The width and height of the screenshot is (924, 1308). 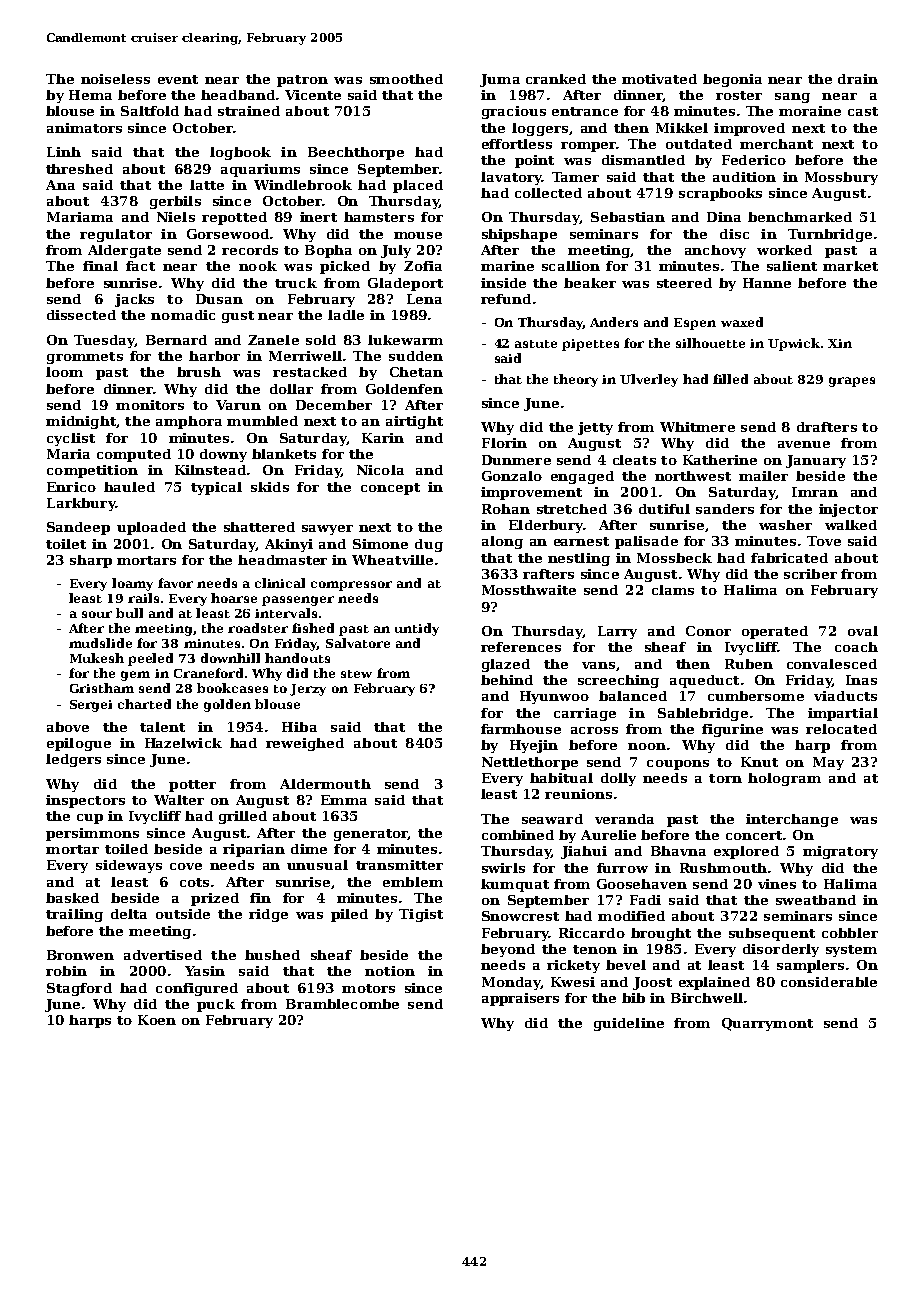 What do you see at coordinates (342, 1004) in the screenshot?
I see `Bramblecombe` at bounding box center [342, 1004].
